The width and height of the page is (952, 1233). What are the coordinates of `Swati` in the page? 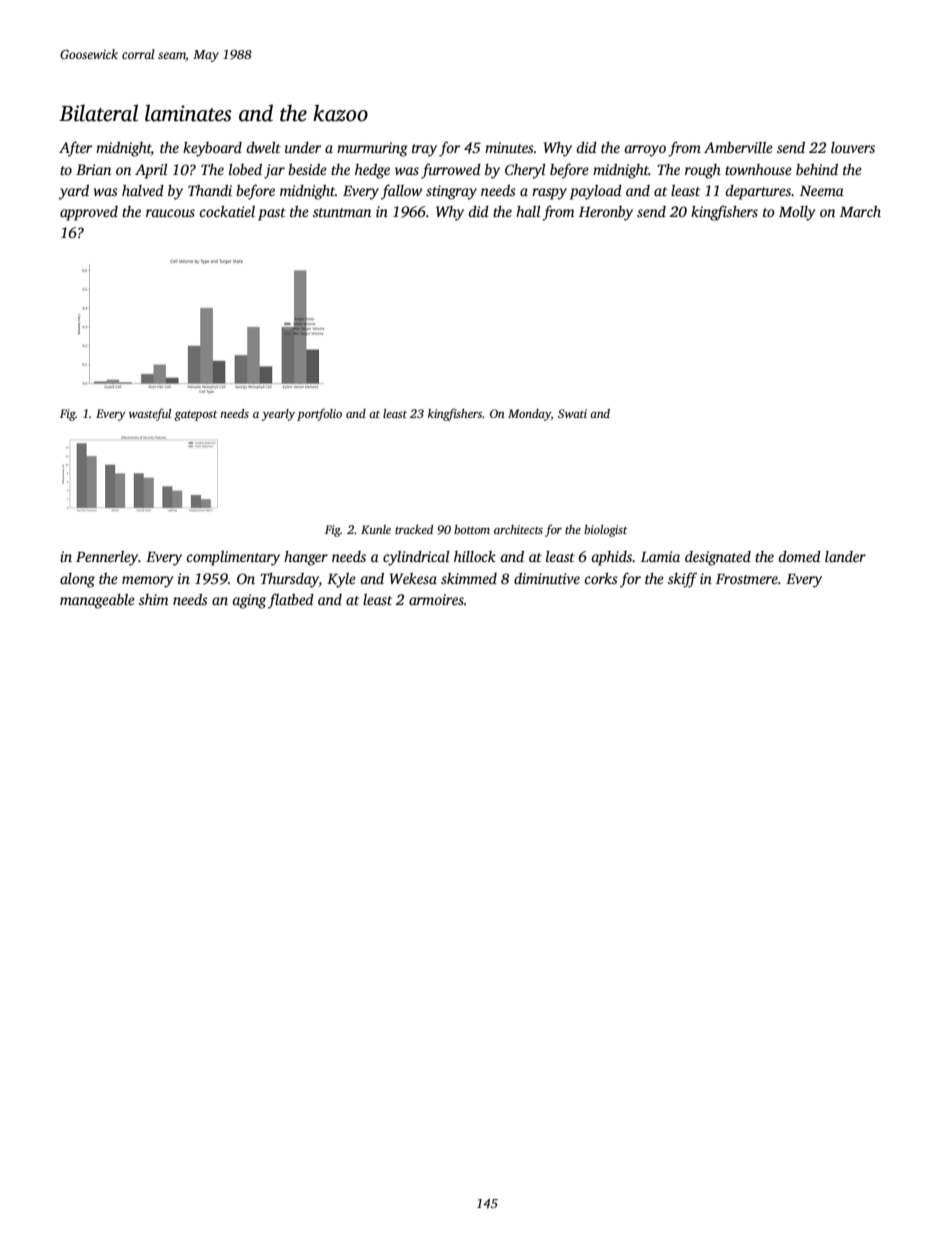 It's located at (572, 413).
